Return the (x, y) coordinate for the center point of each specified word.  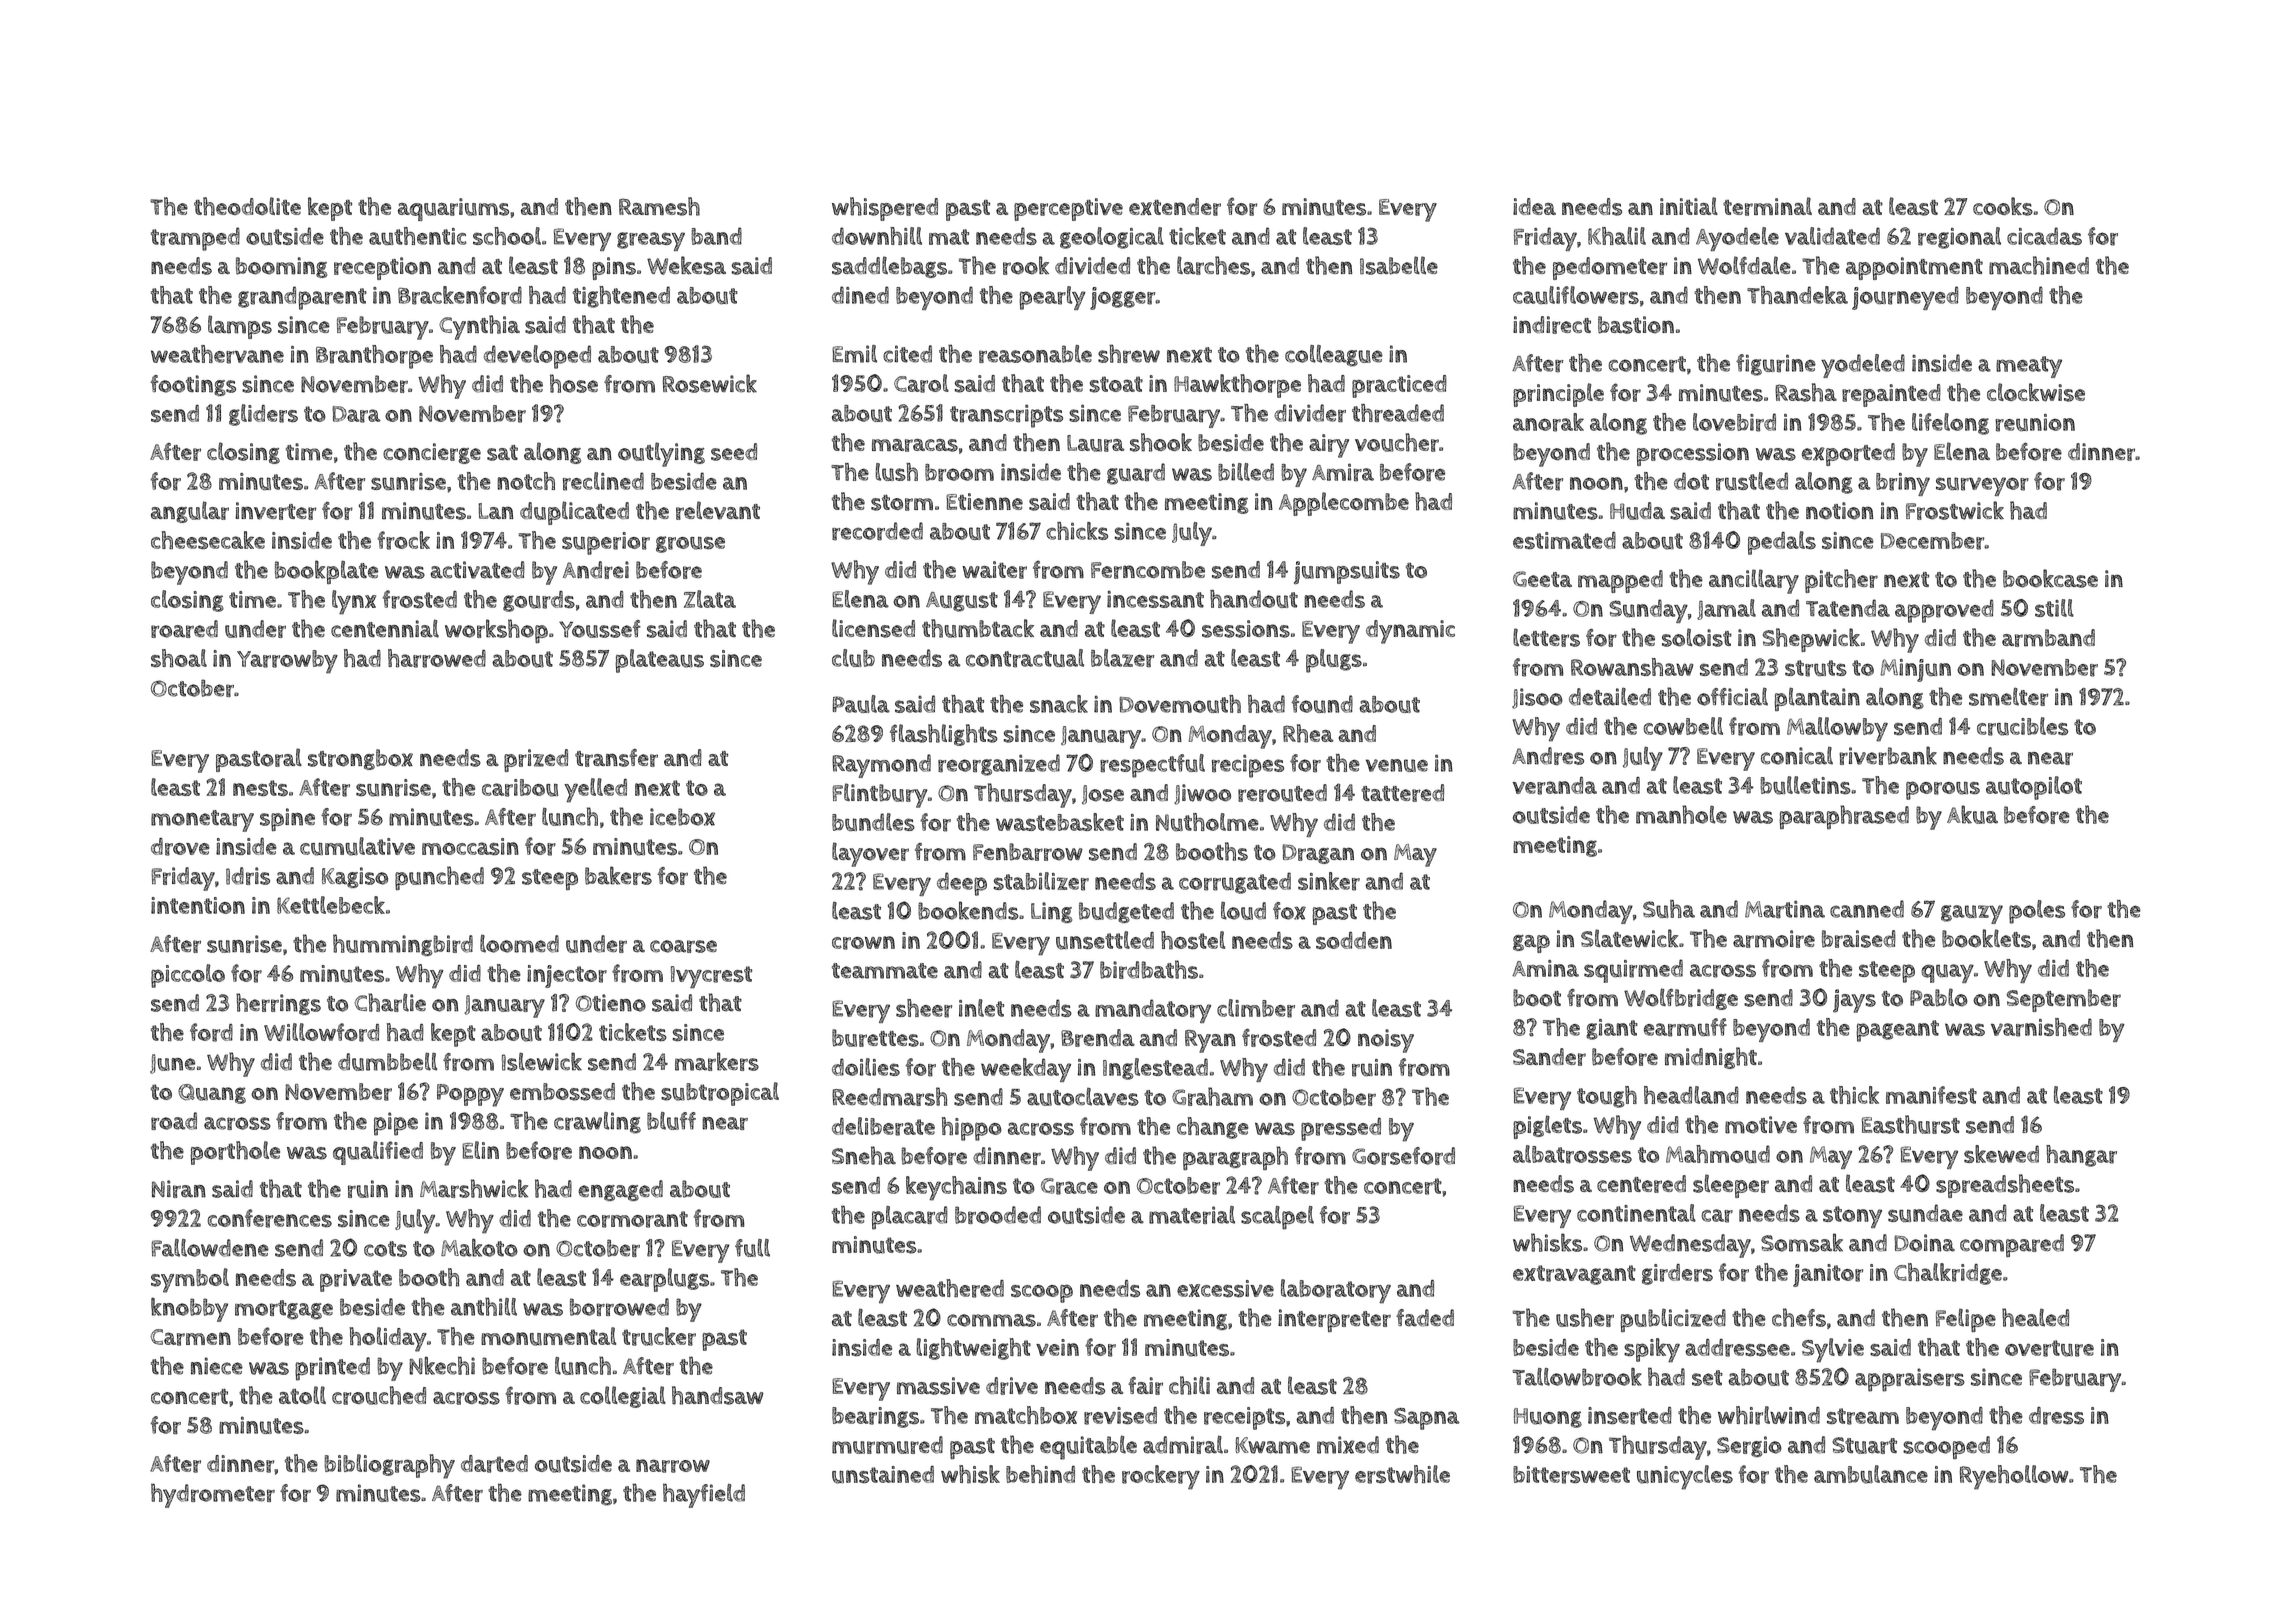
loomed (519, 944)
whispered (885, 209)
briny (1903, 484)
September (2064, 1000)
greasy (651, 241)
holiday (388, 1339)
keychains (956, 1188)
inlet (981, 1008)
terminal (1767, 206)
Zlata (710, 599)
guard (1136, 474)
